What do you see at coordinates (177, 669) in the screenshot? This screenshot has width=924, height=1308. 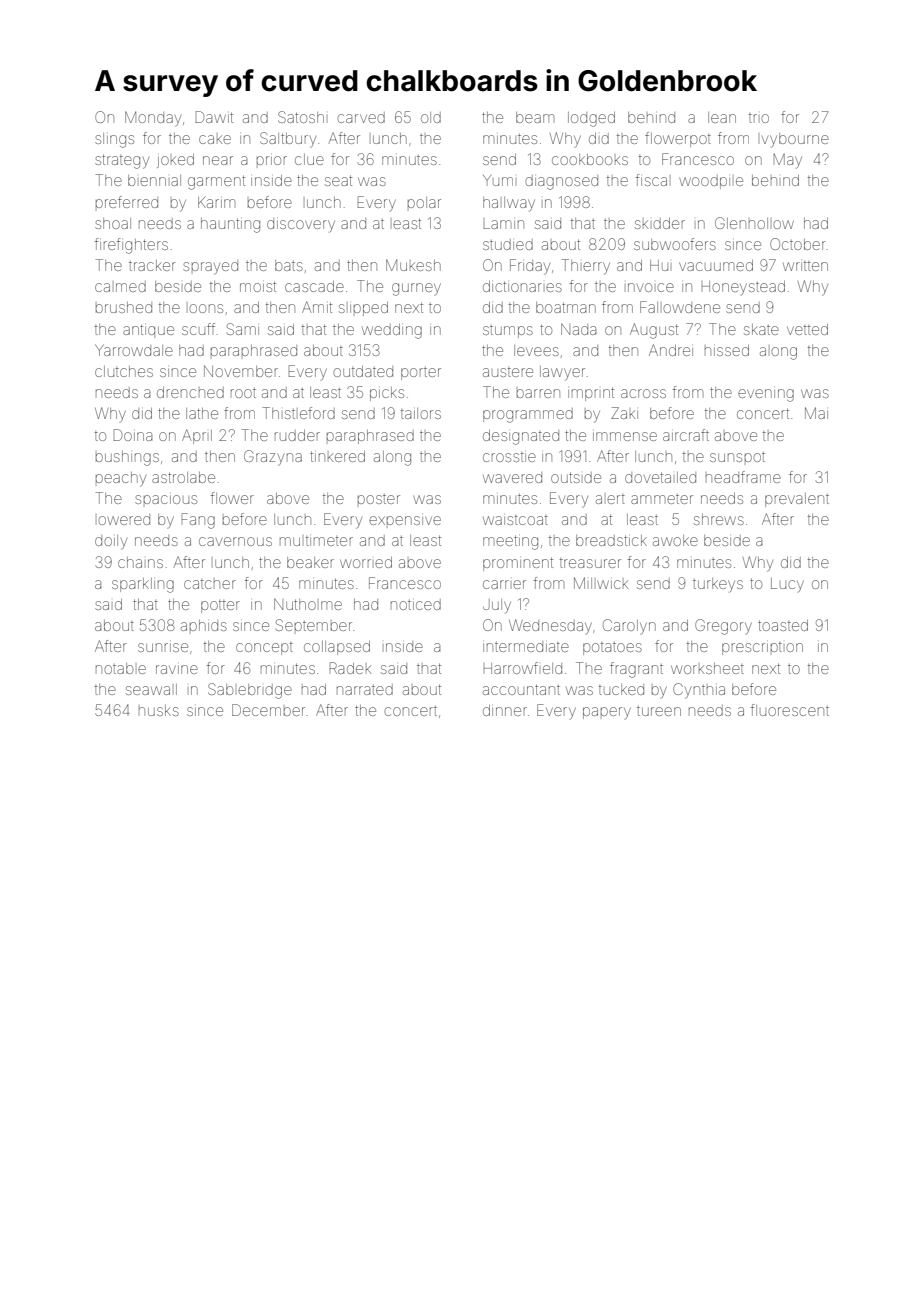 I see `ravine` at bounding box center [177, 669].
